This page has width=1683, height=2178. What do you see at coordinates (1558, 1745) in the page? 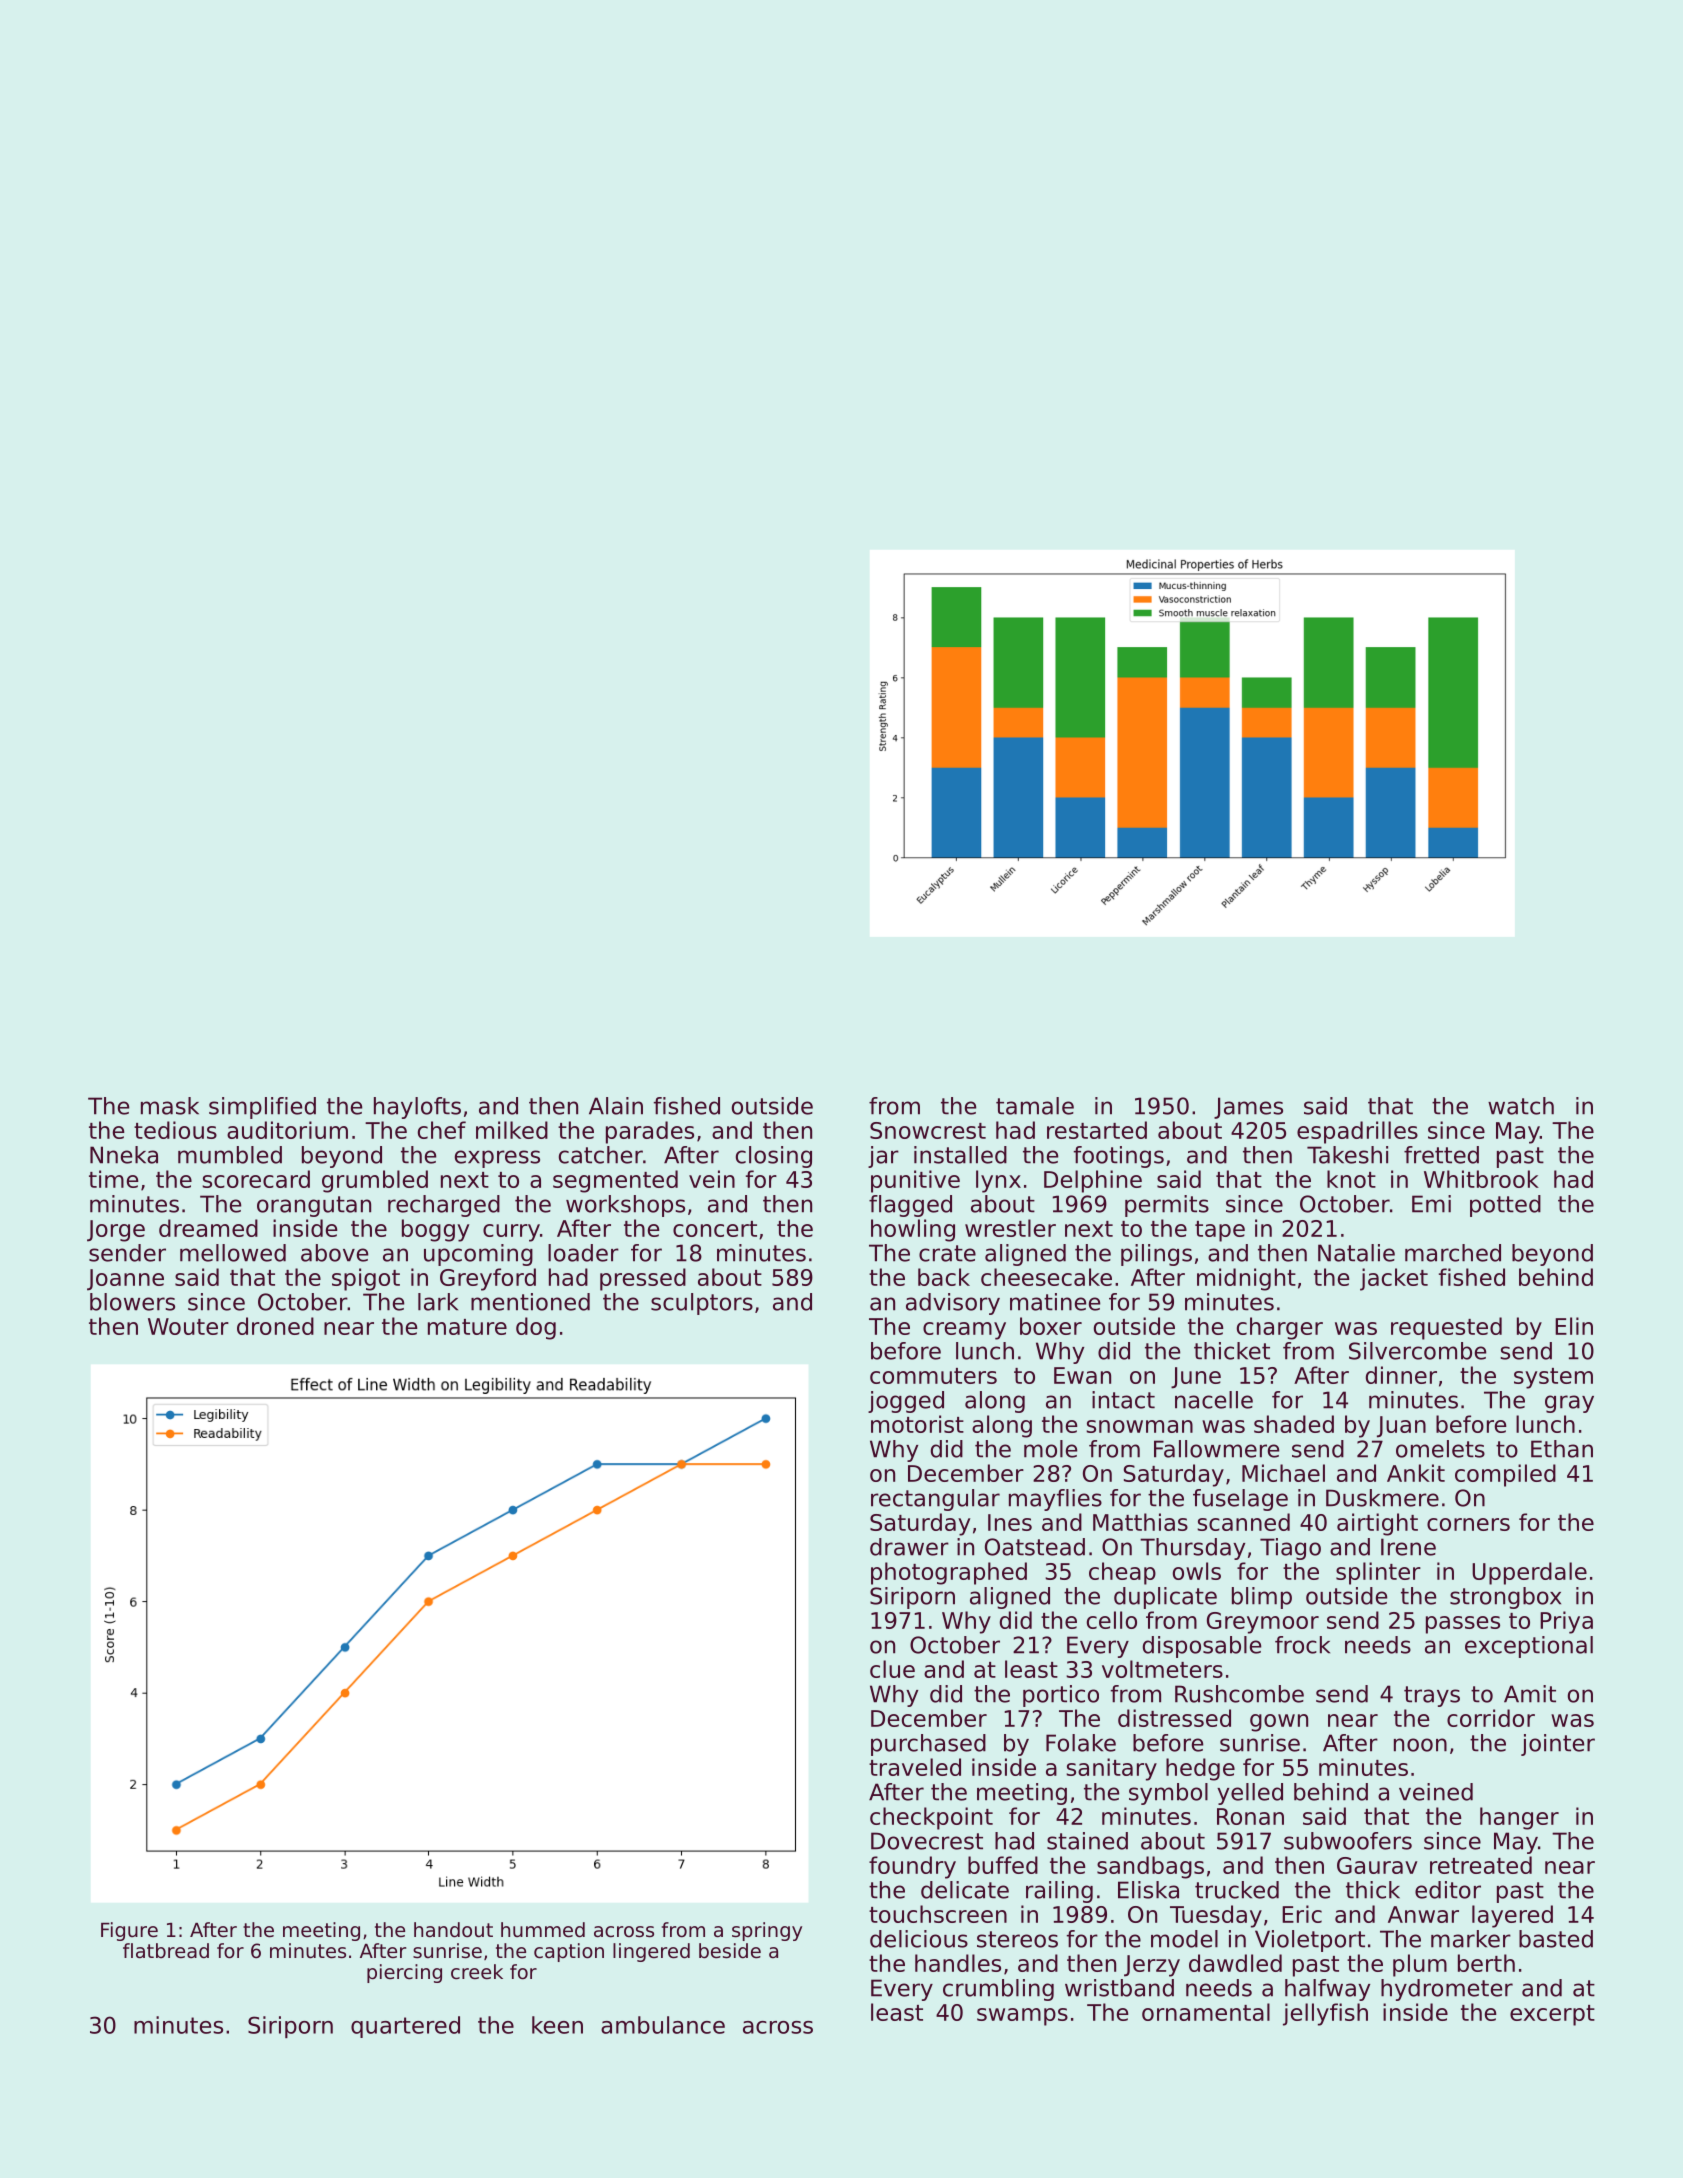
I see `jointer` at bounding box center [1558, 1745].
